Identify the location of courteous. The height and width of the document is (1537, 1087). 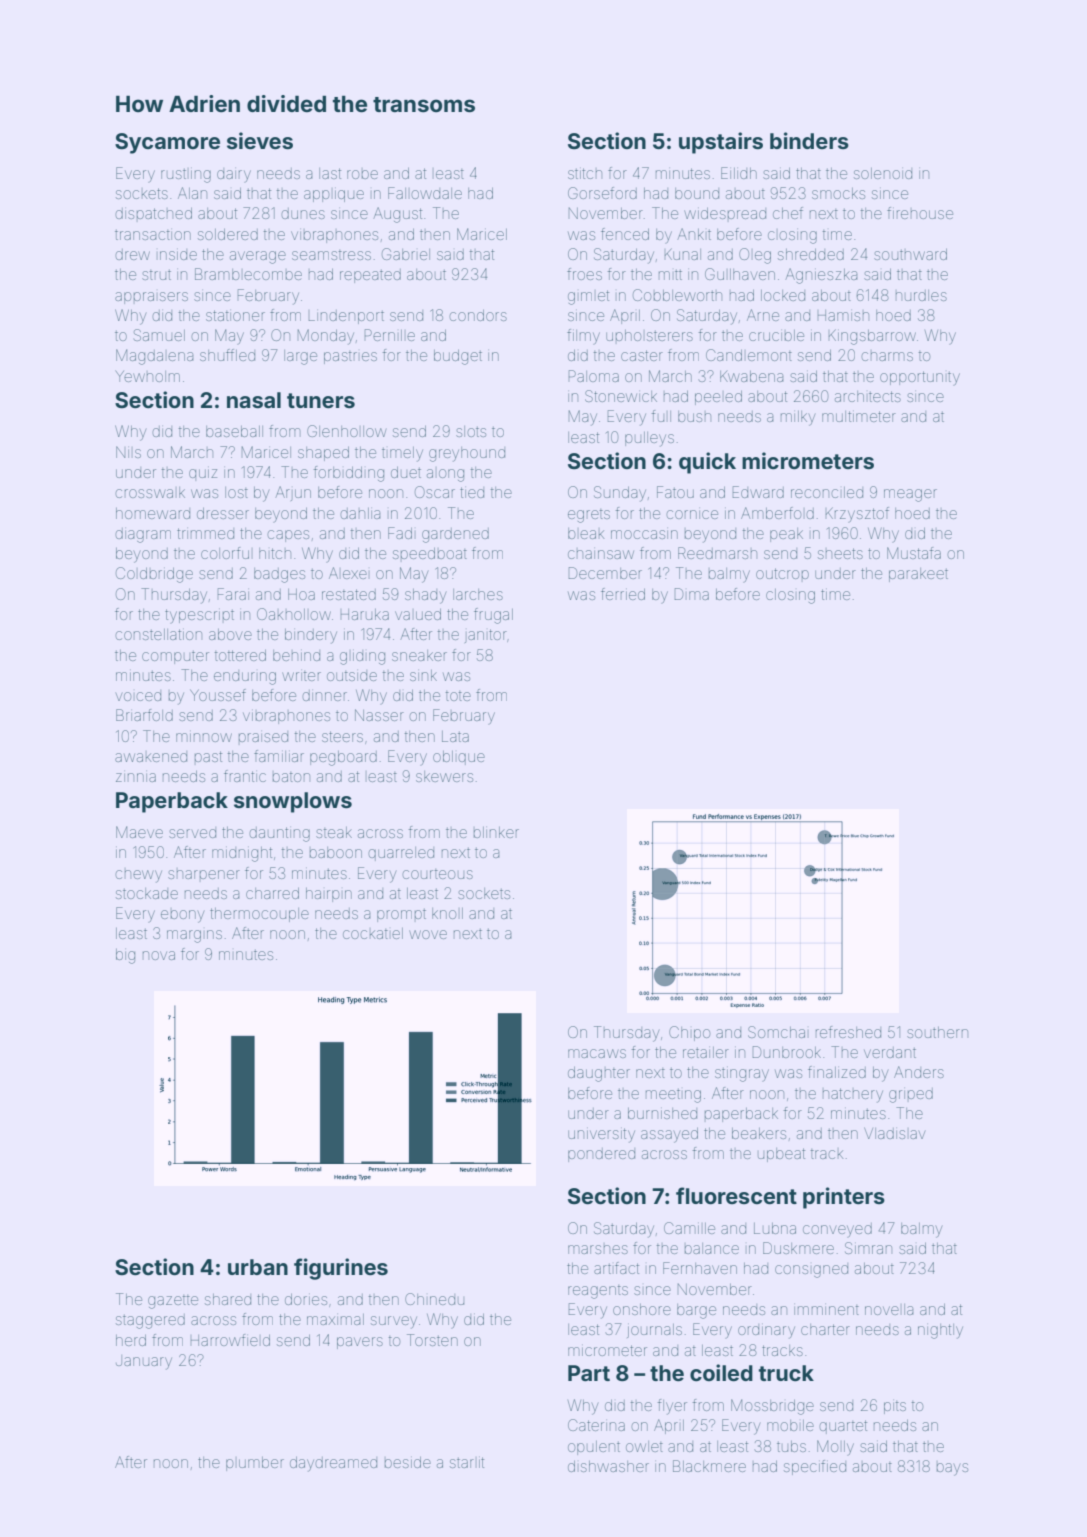
(437, 874).
